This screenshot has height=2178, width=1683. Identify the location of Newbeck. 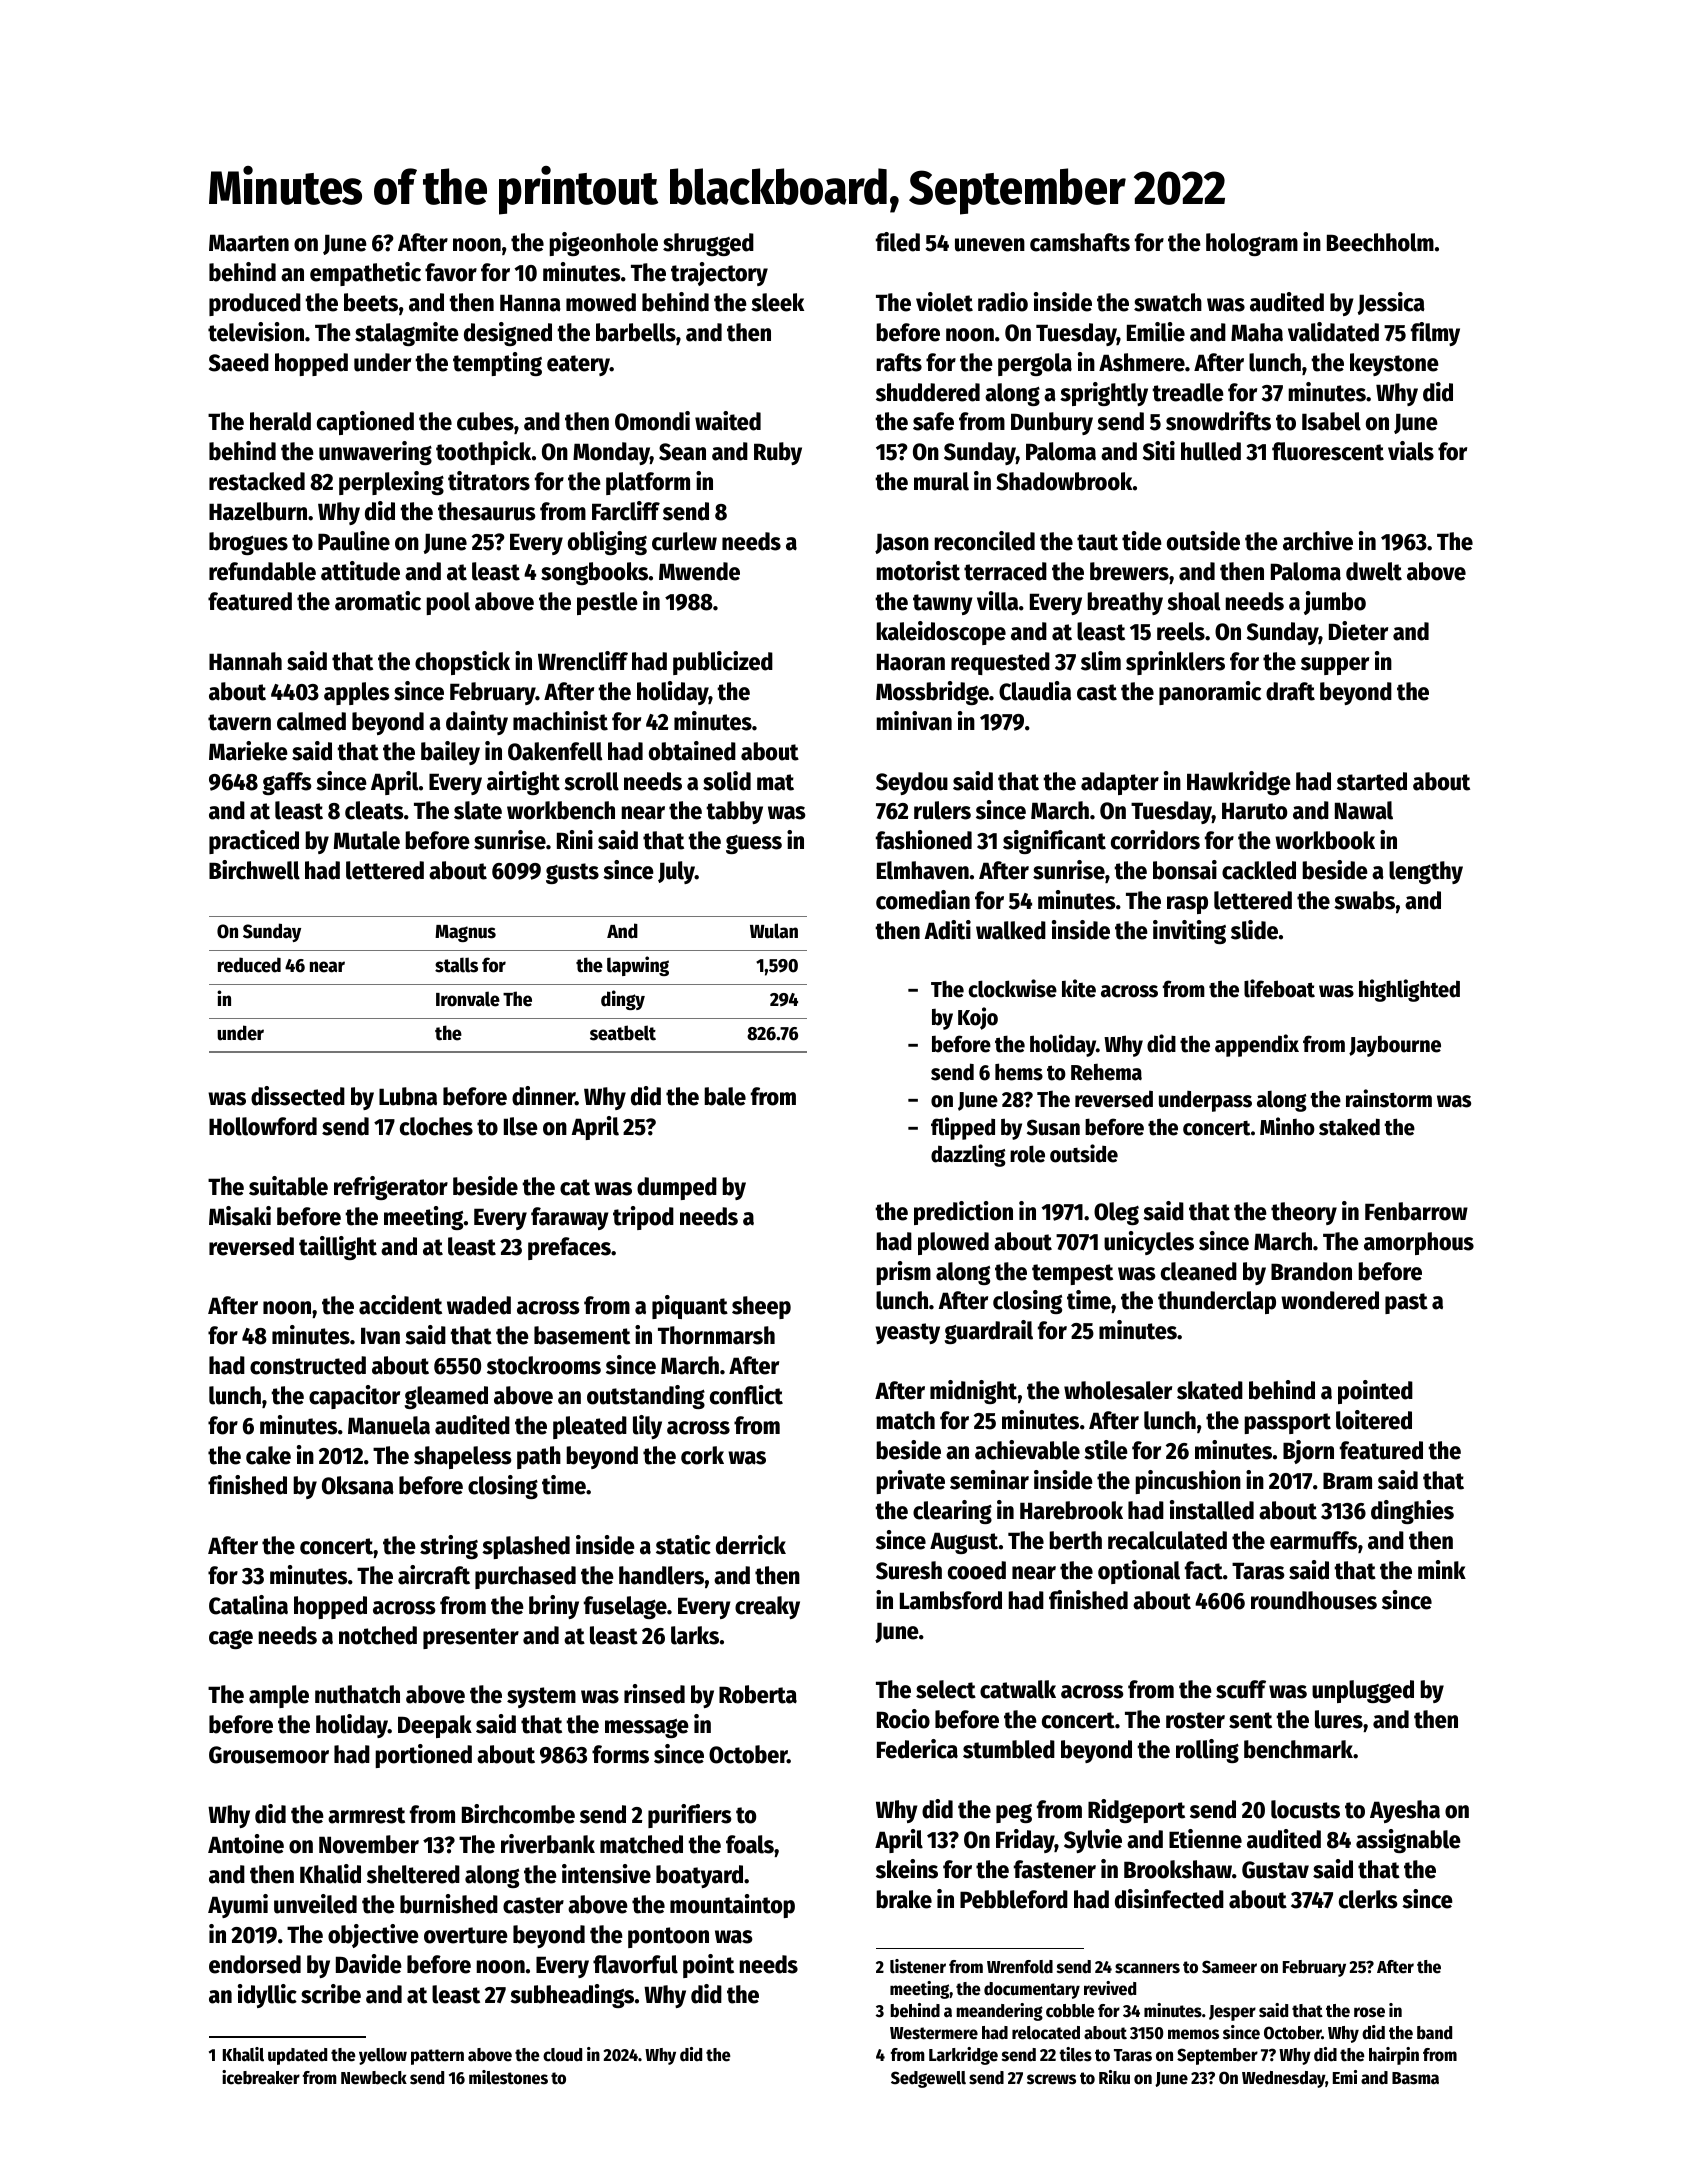
(374, 2078).
